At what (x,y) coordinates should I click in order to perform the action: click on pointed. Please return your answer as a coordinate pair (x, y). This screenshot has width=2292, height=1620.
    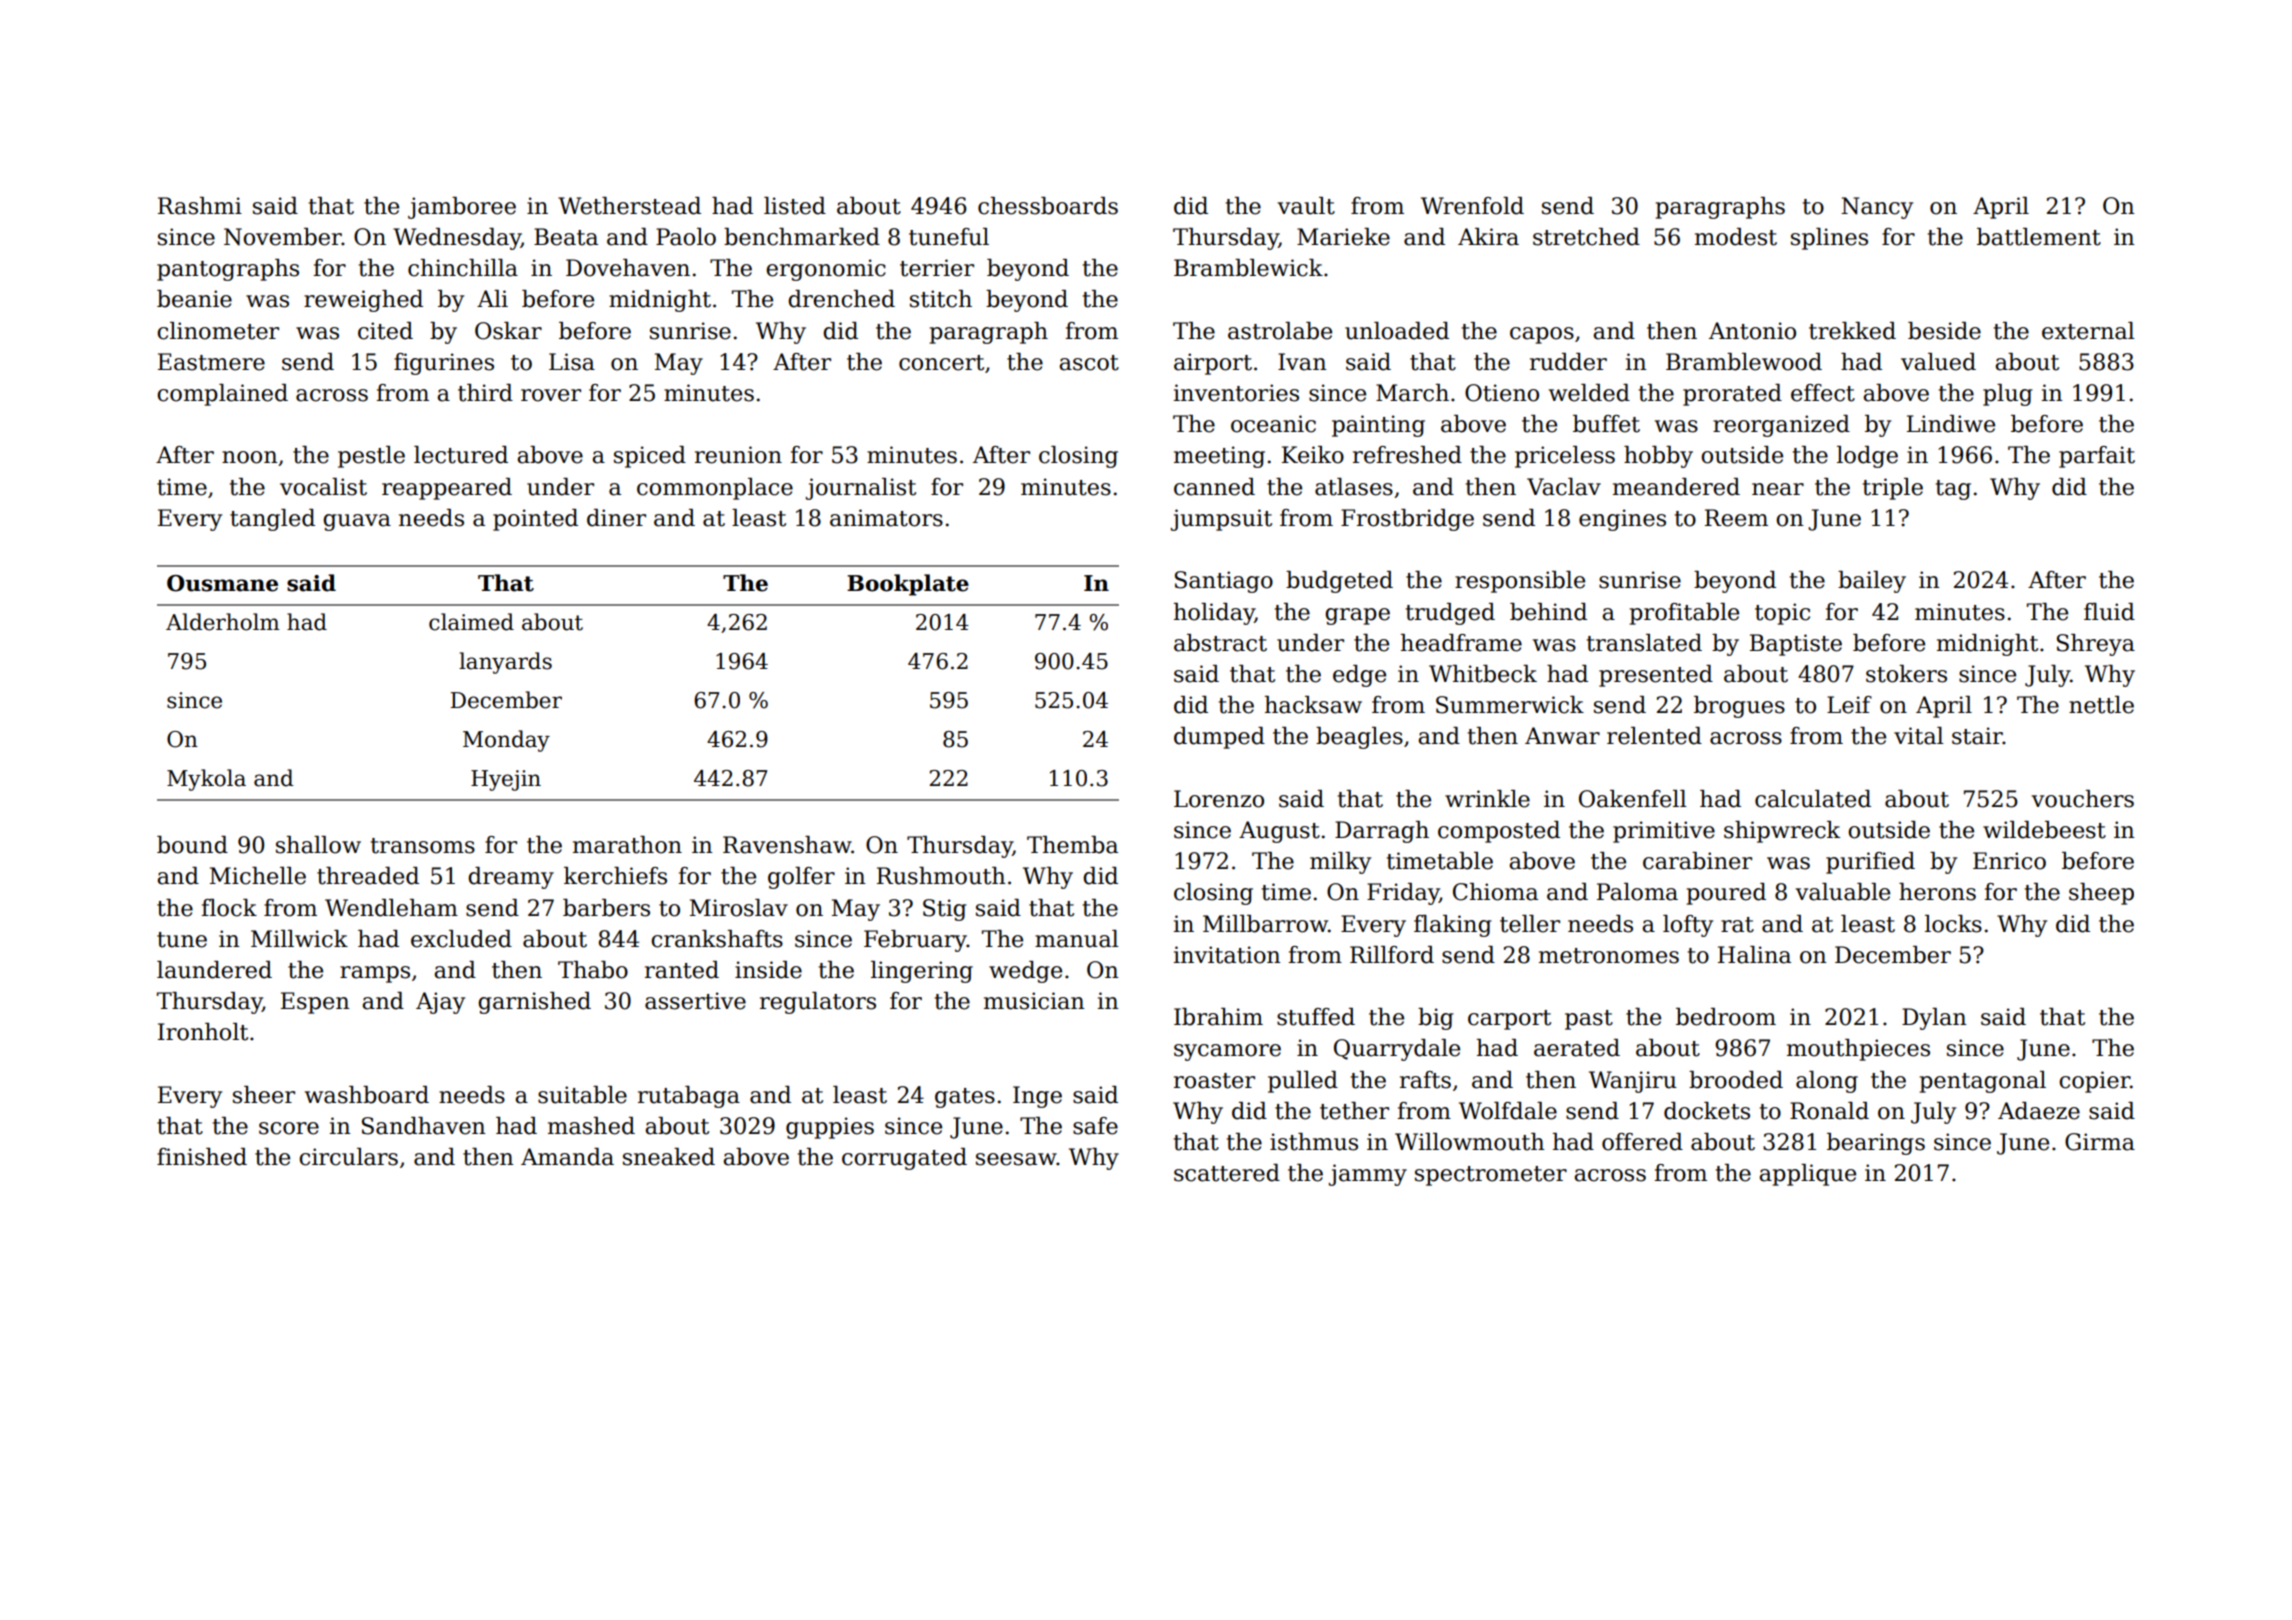
    Looking at the image, I should click on (535, 520).
